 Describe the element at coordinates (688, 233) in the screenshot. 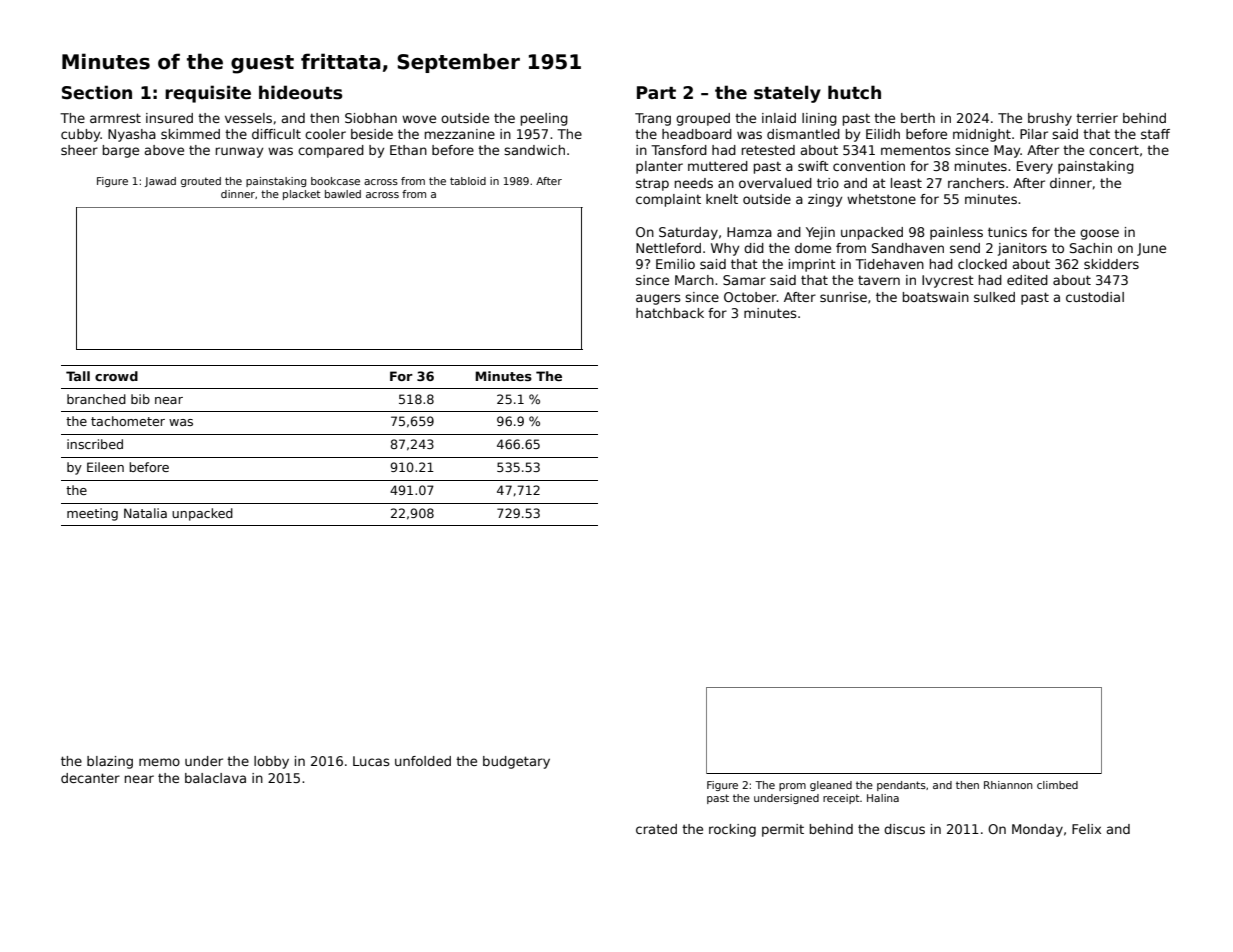

I see `Saturday` at that location.
